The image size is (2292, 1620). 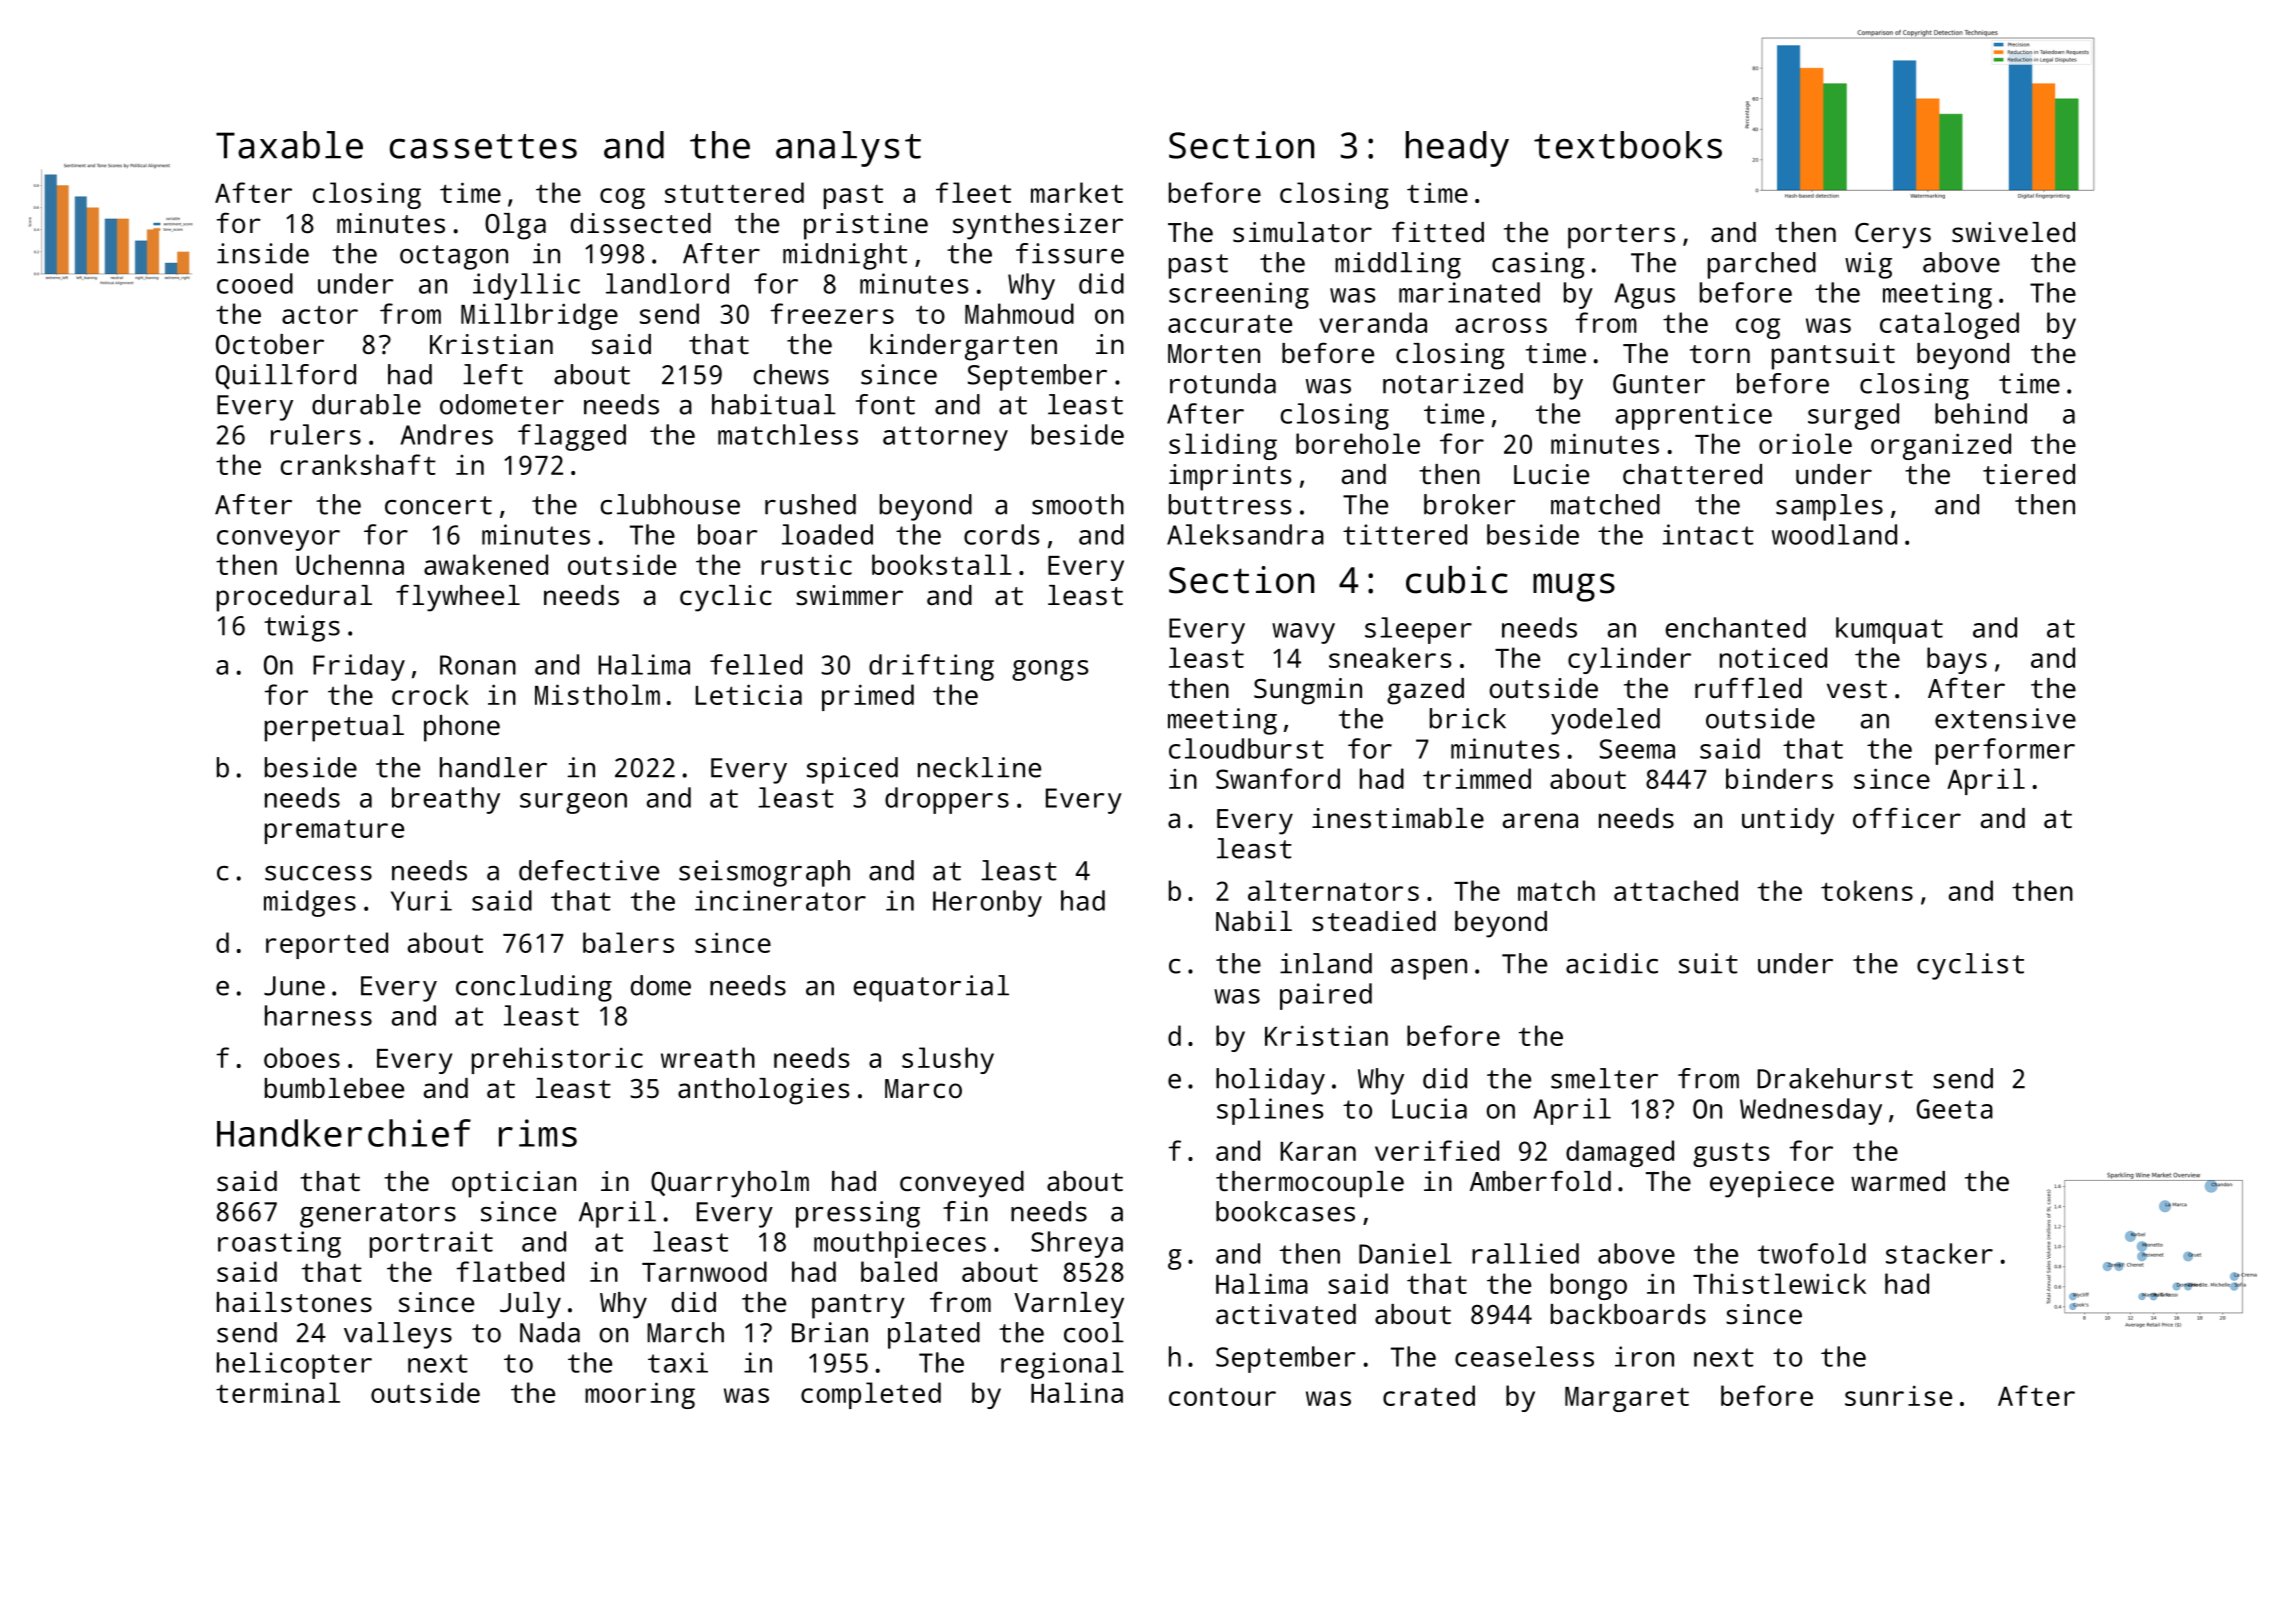 I want to click on acidic, so click(x=1612, y=963).
